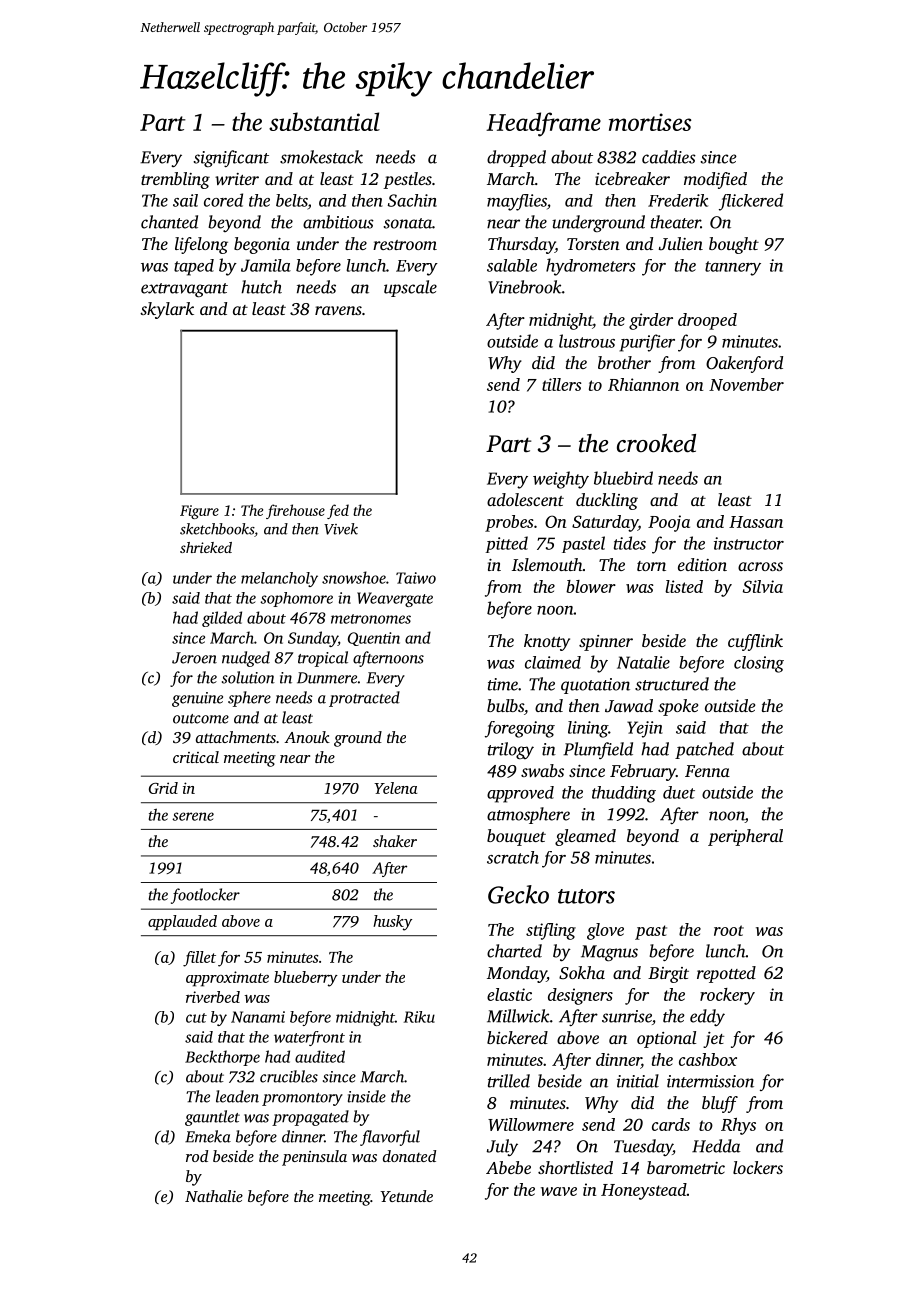  What do you see at coordinates (279, 579) in the image?
I see `melancholy` at bounding box center [279, 579].
